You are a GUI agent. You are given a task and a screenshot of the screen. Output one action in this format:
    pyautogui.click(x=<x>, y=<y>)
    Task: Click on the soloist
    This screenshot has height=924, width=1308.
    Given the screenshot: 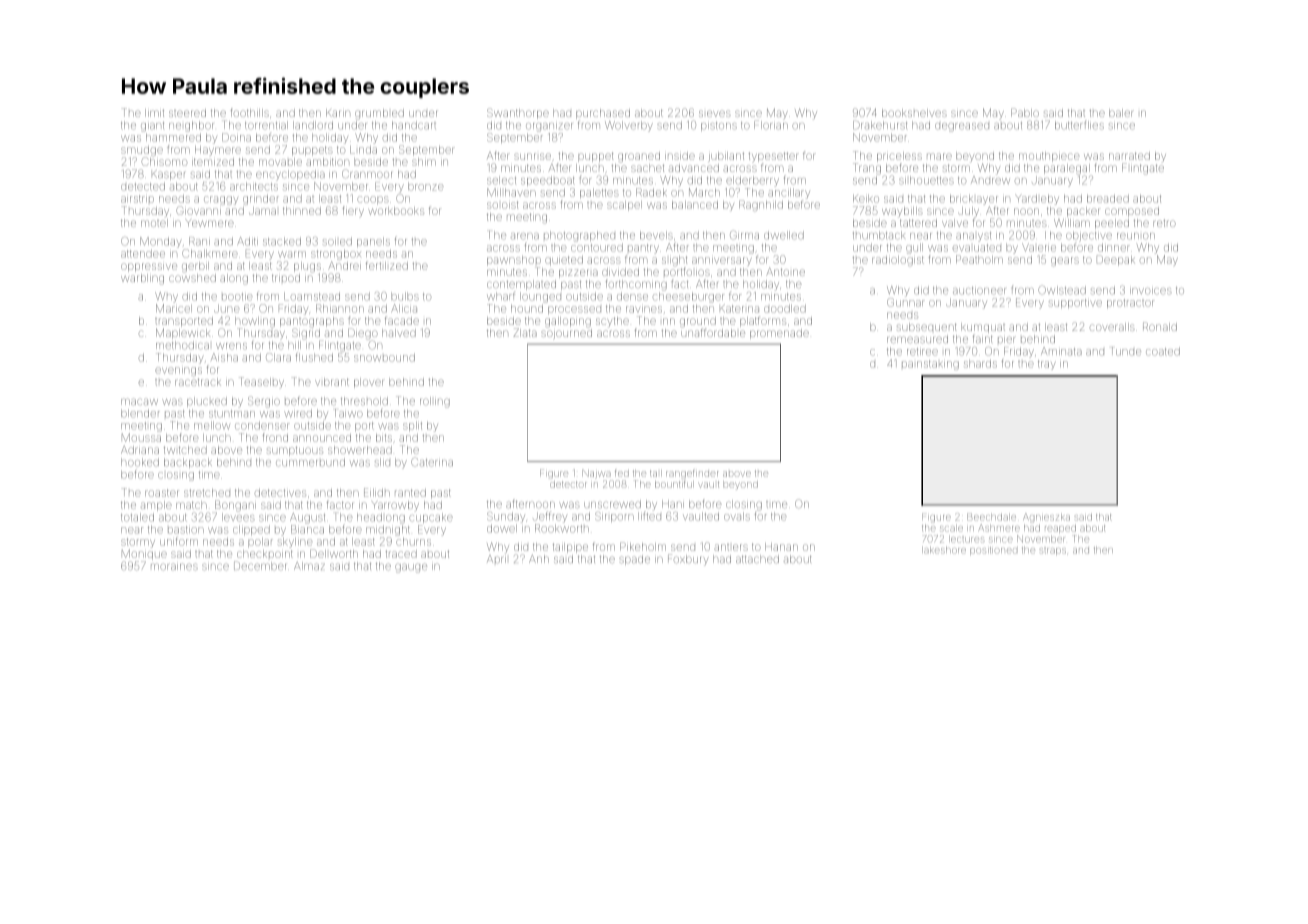 What is the action you would take?
    pyautogui.click(x=502, y=205)
